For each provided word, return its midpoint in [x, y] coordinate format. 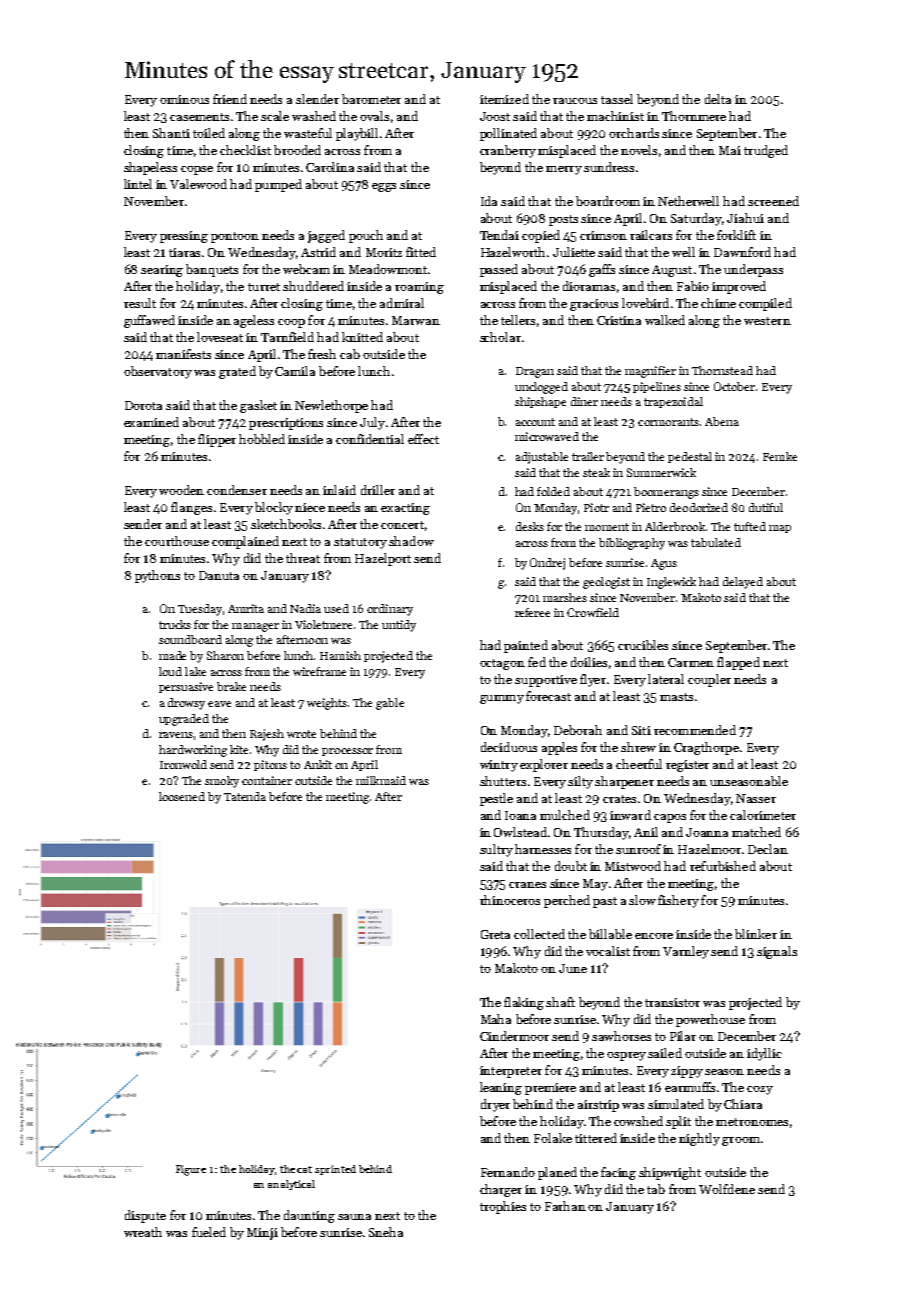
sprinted [335, 1170]
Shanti [171, 133]
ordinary [390, 610]
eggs [384, 187]
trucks [175, 624]
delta [718, 99]
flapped [738, 663]
